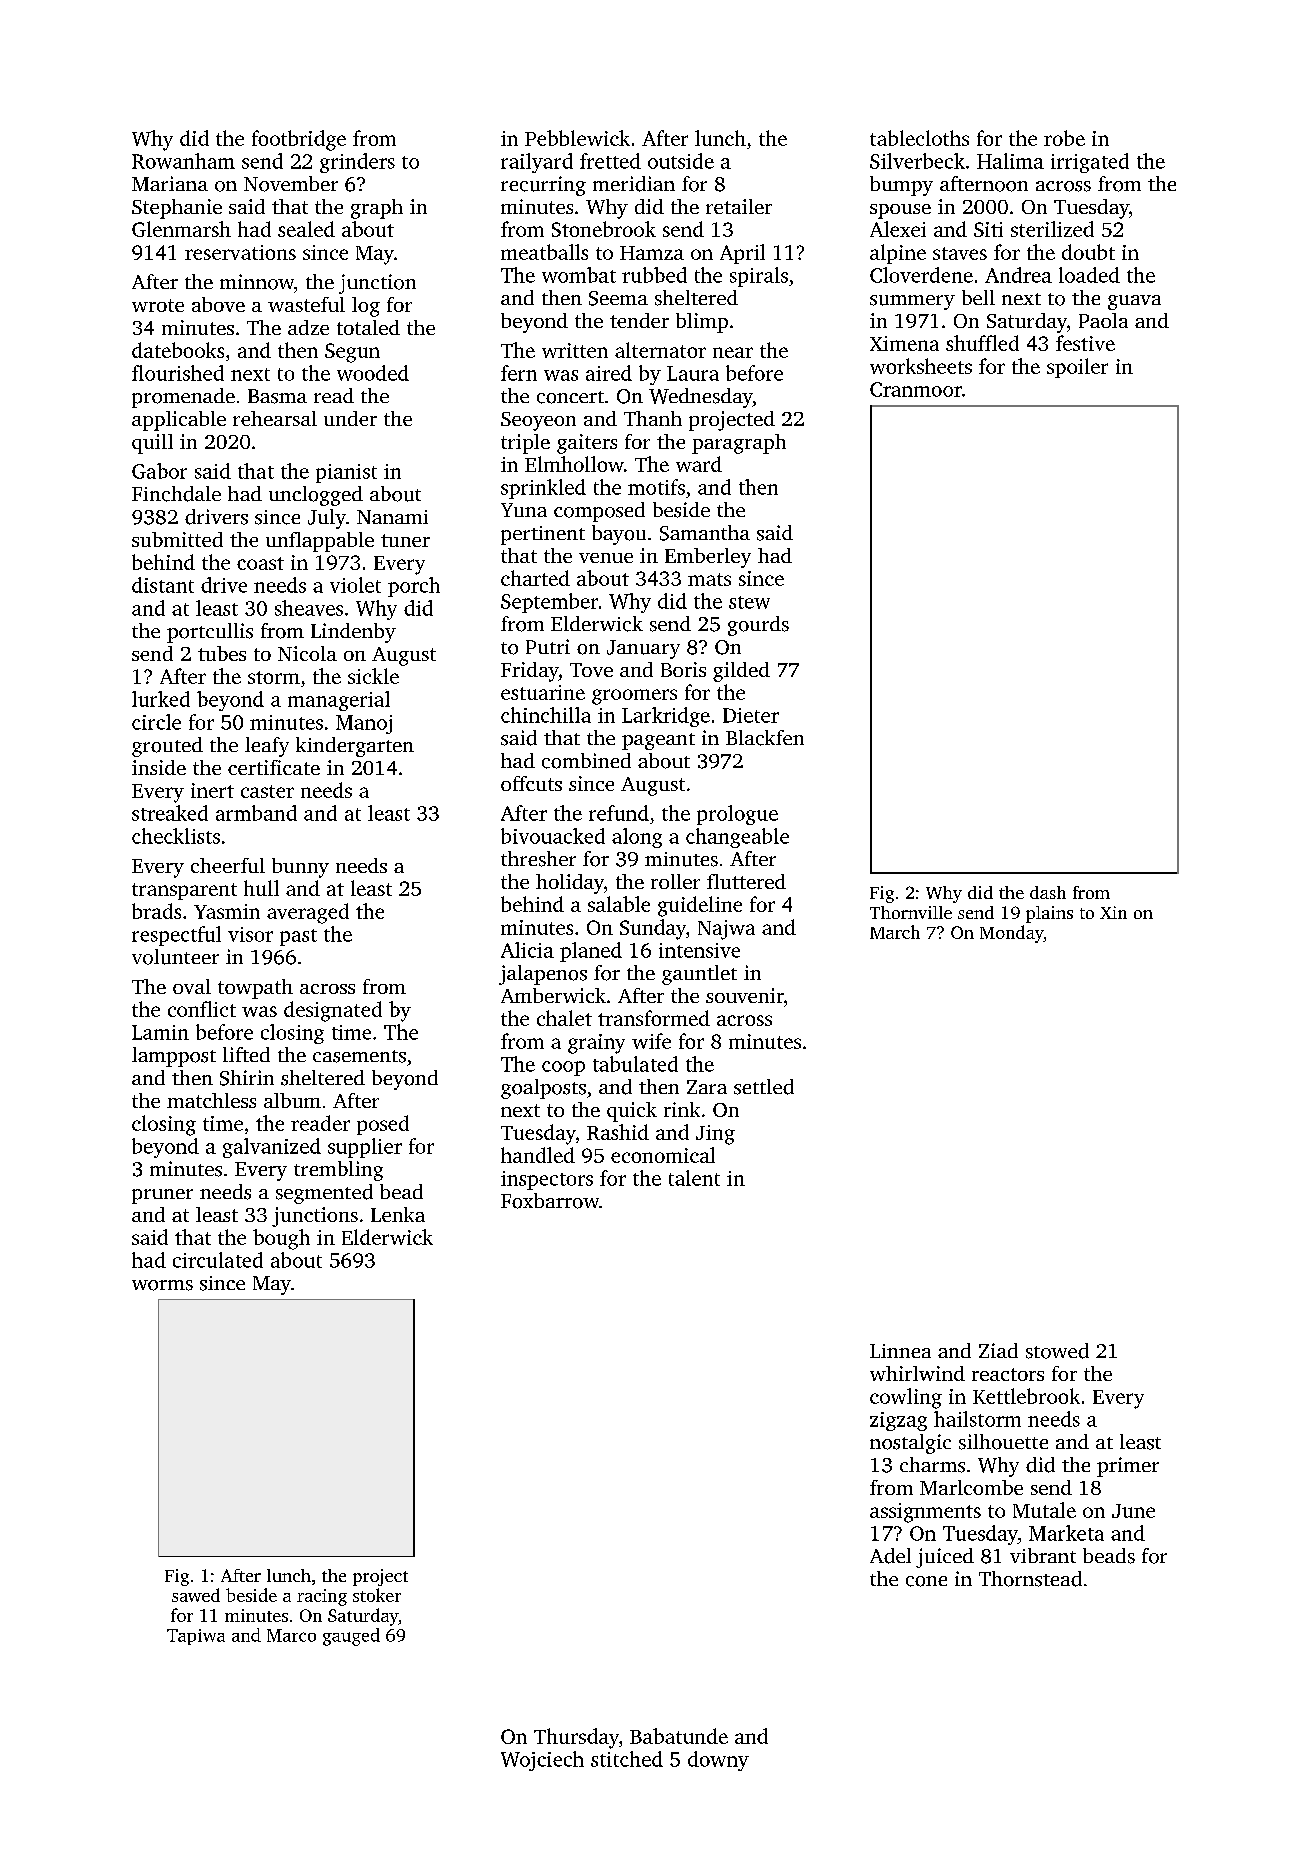 This page has height=1854, width=1311. What do you see at coordinates (895, 932) in the page?
I see `March` at bounding box center [895, 932].
